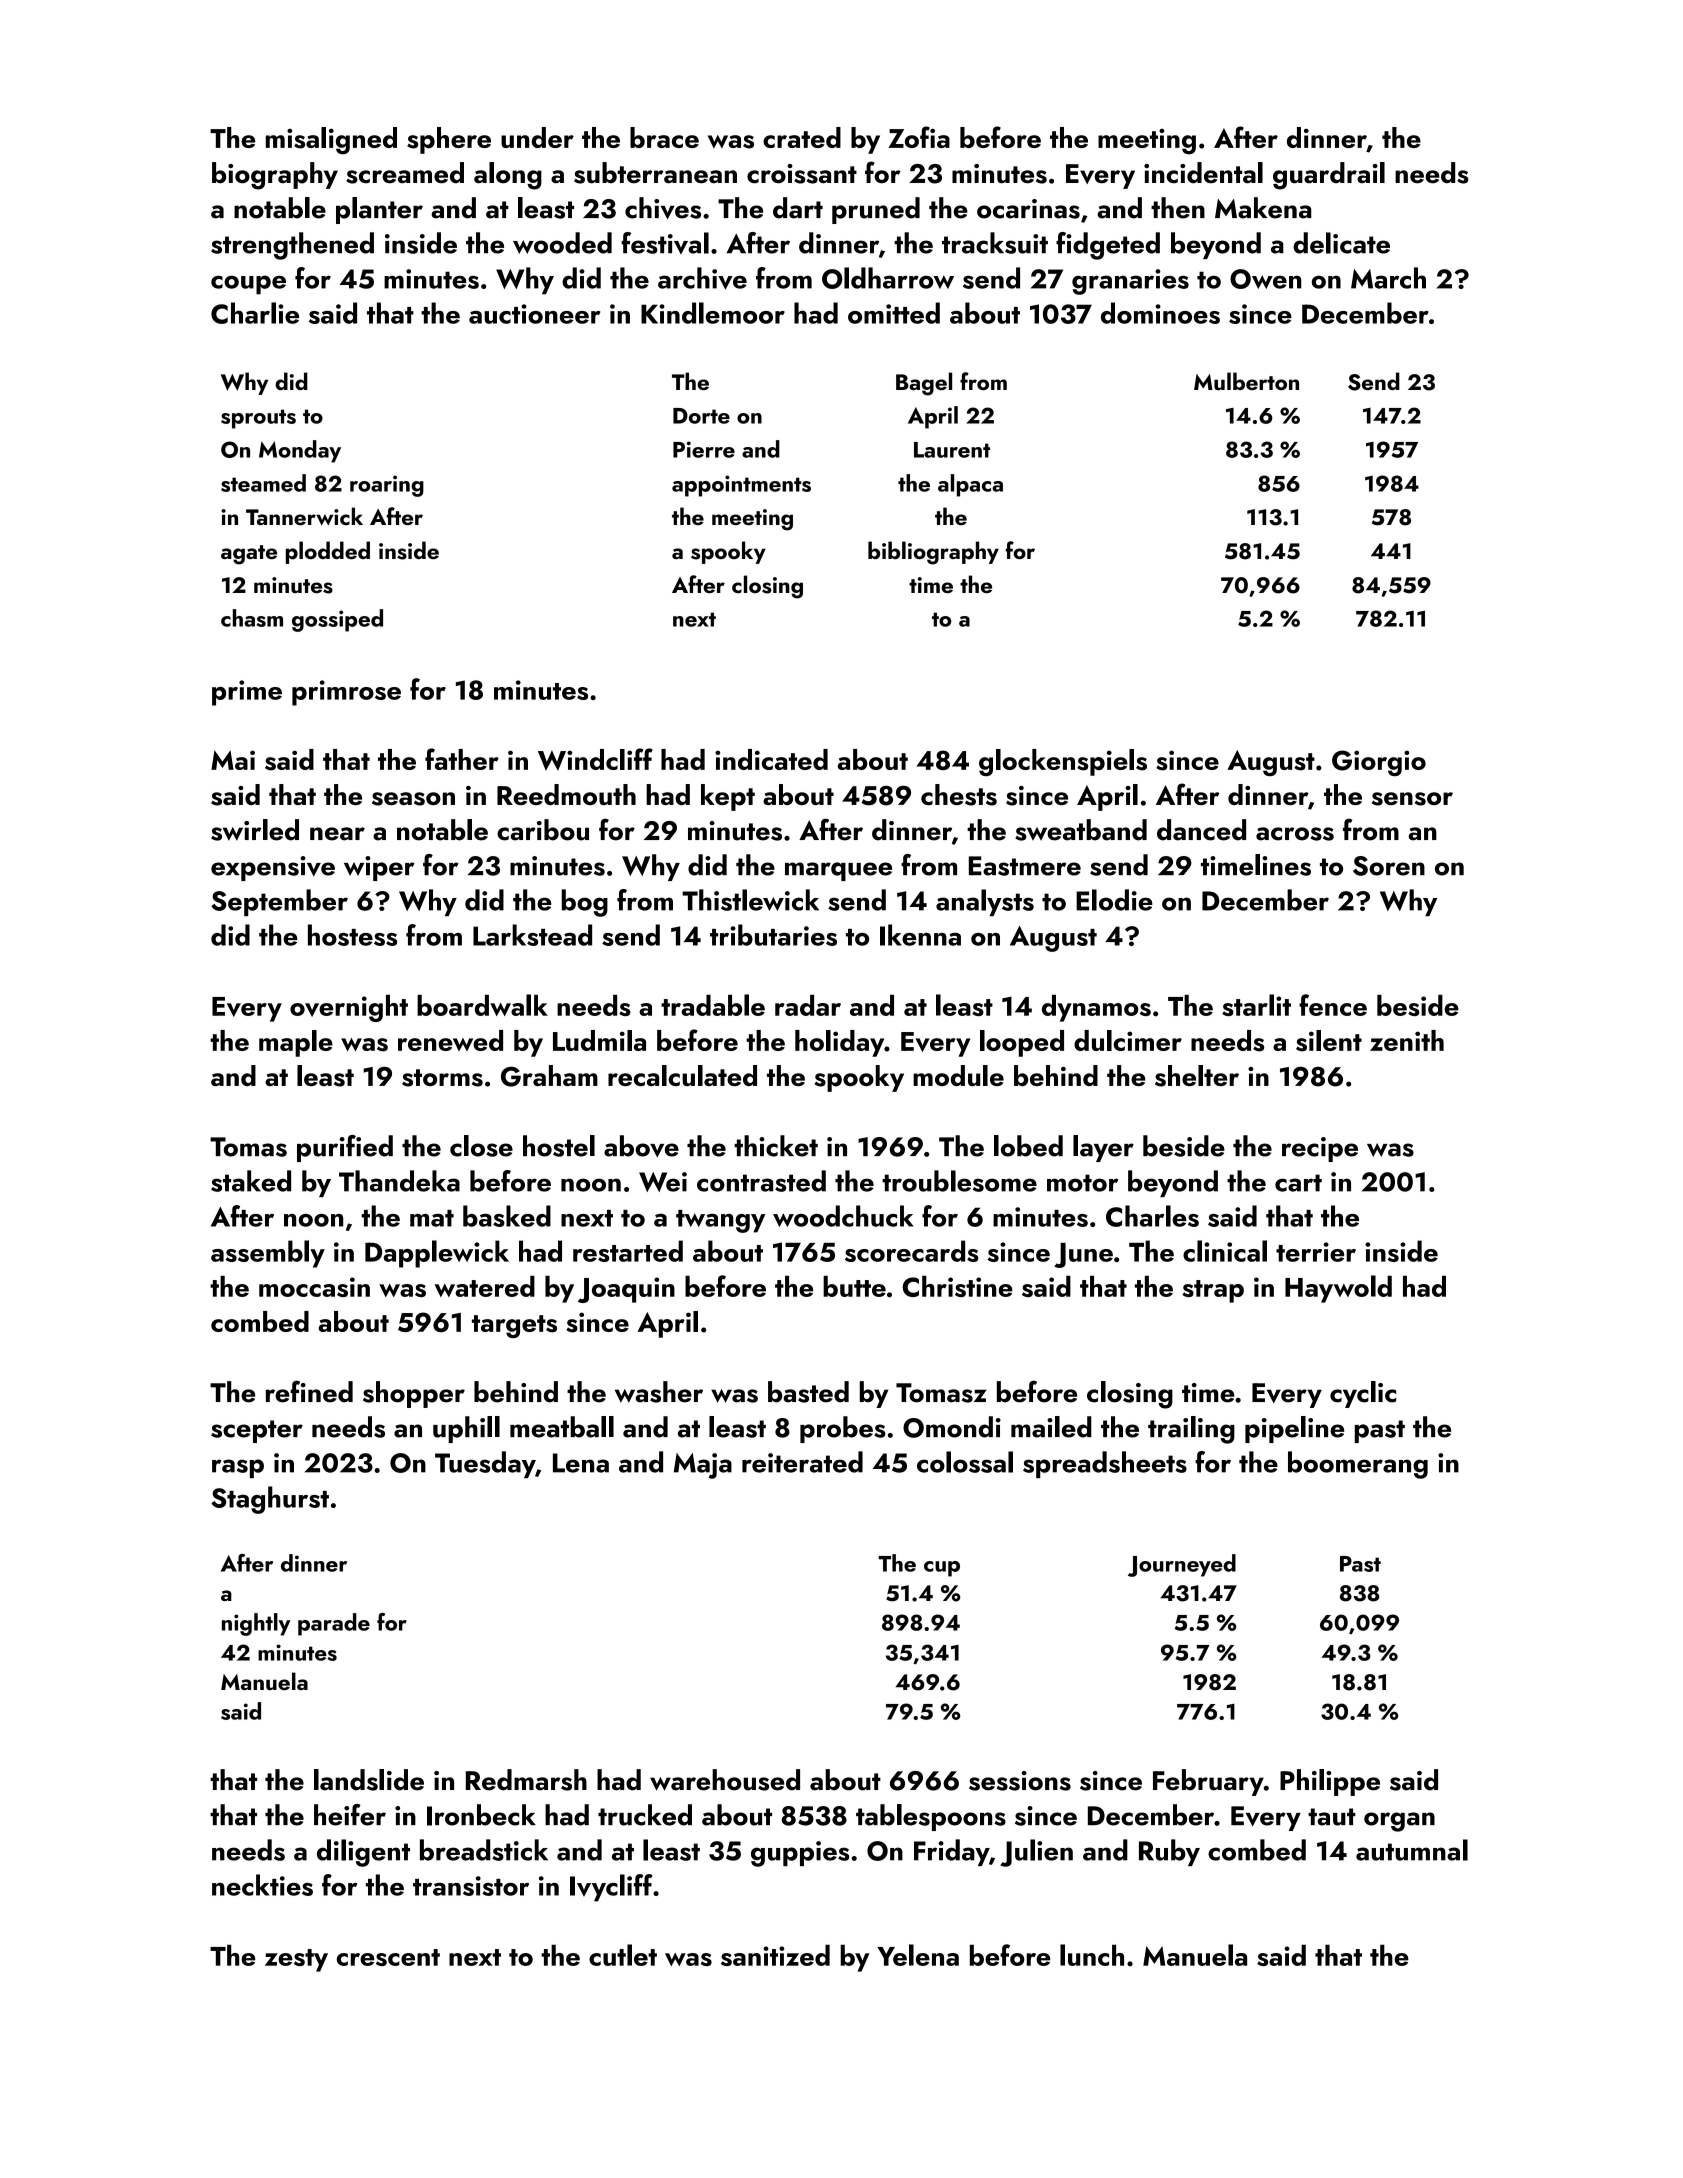  Describe the element at coordinates (388, 1957) in the page. I see `crescent` at that location.
